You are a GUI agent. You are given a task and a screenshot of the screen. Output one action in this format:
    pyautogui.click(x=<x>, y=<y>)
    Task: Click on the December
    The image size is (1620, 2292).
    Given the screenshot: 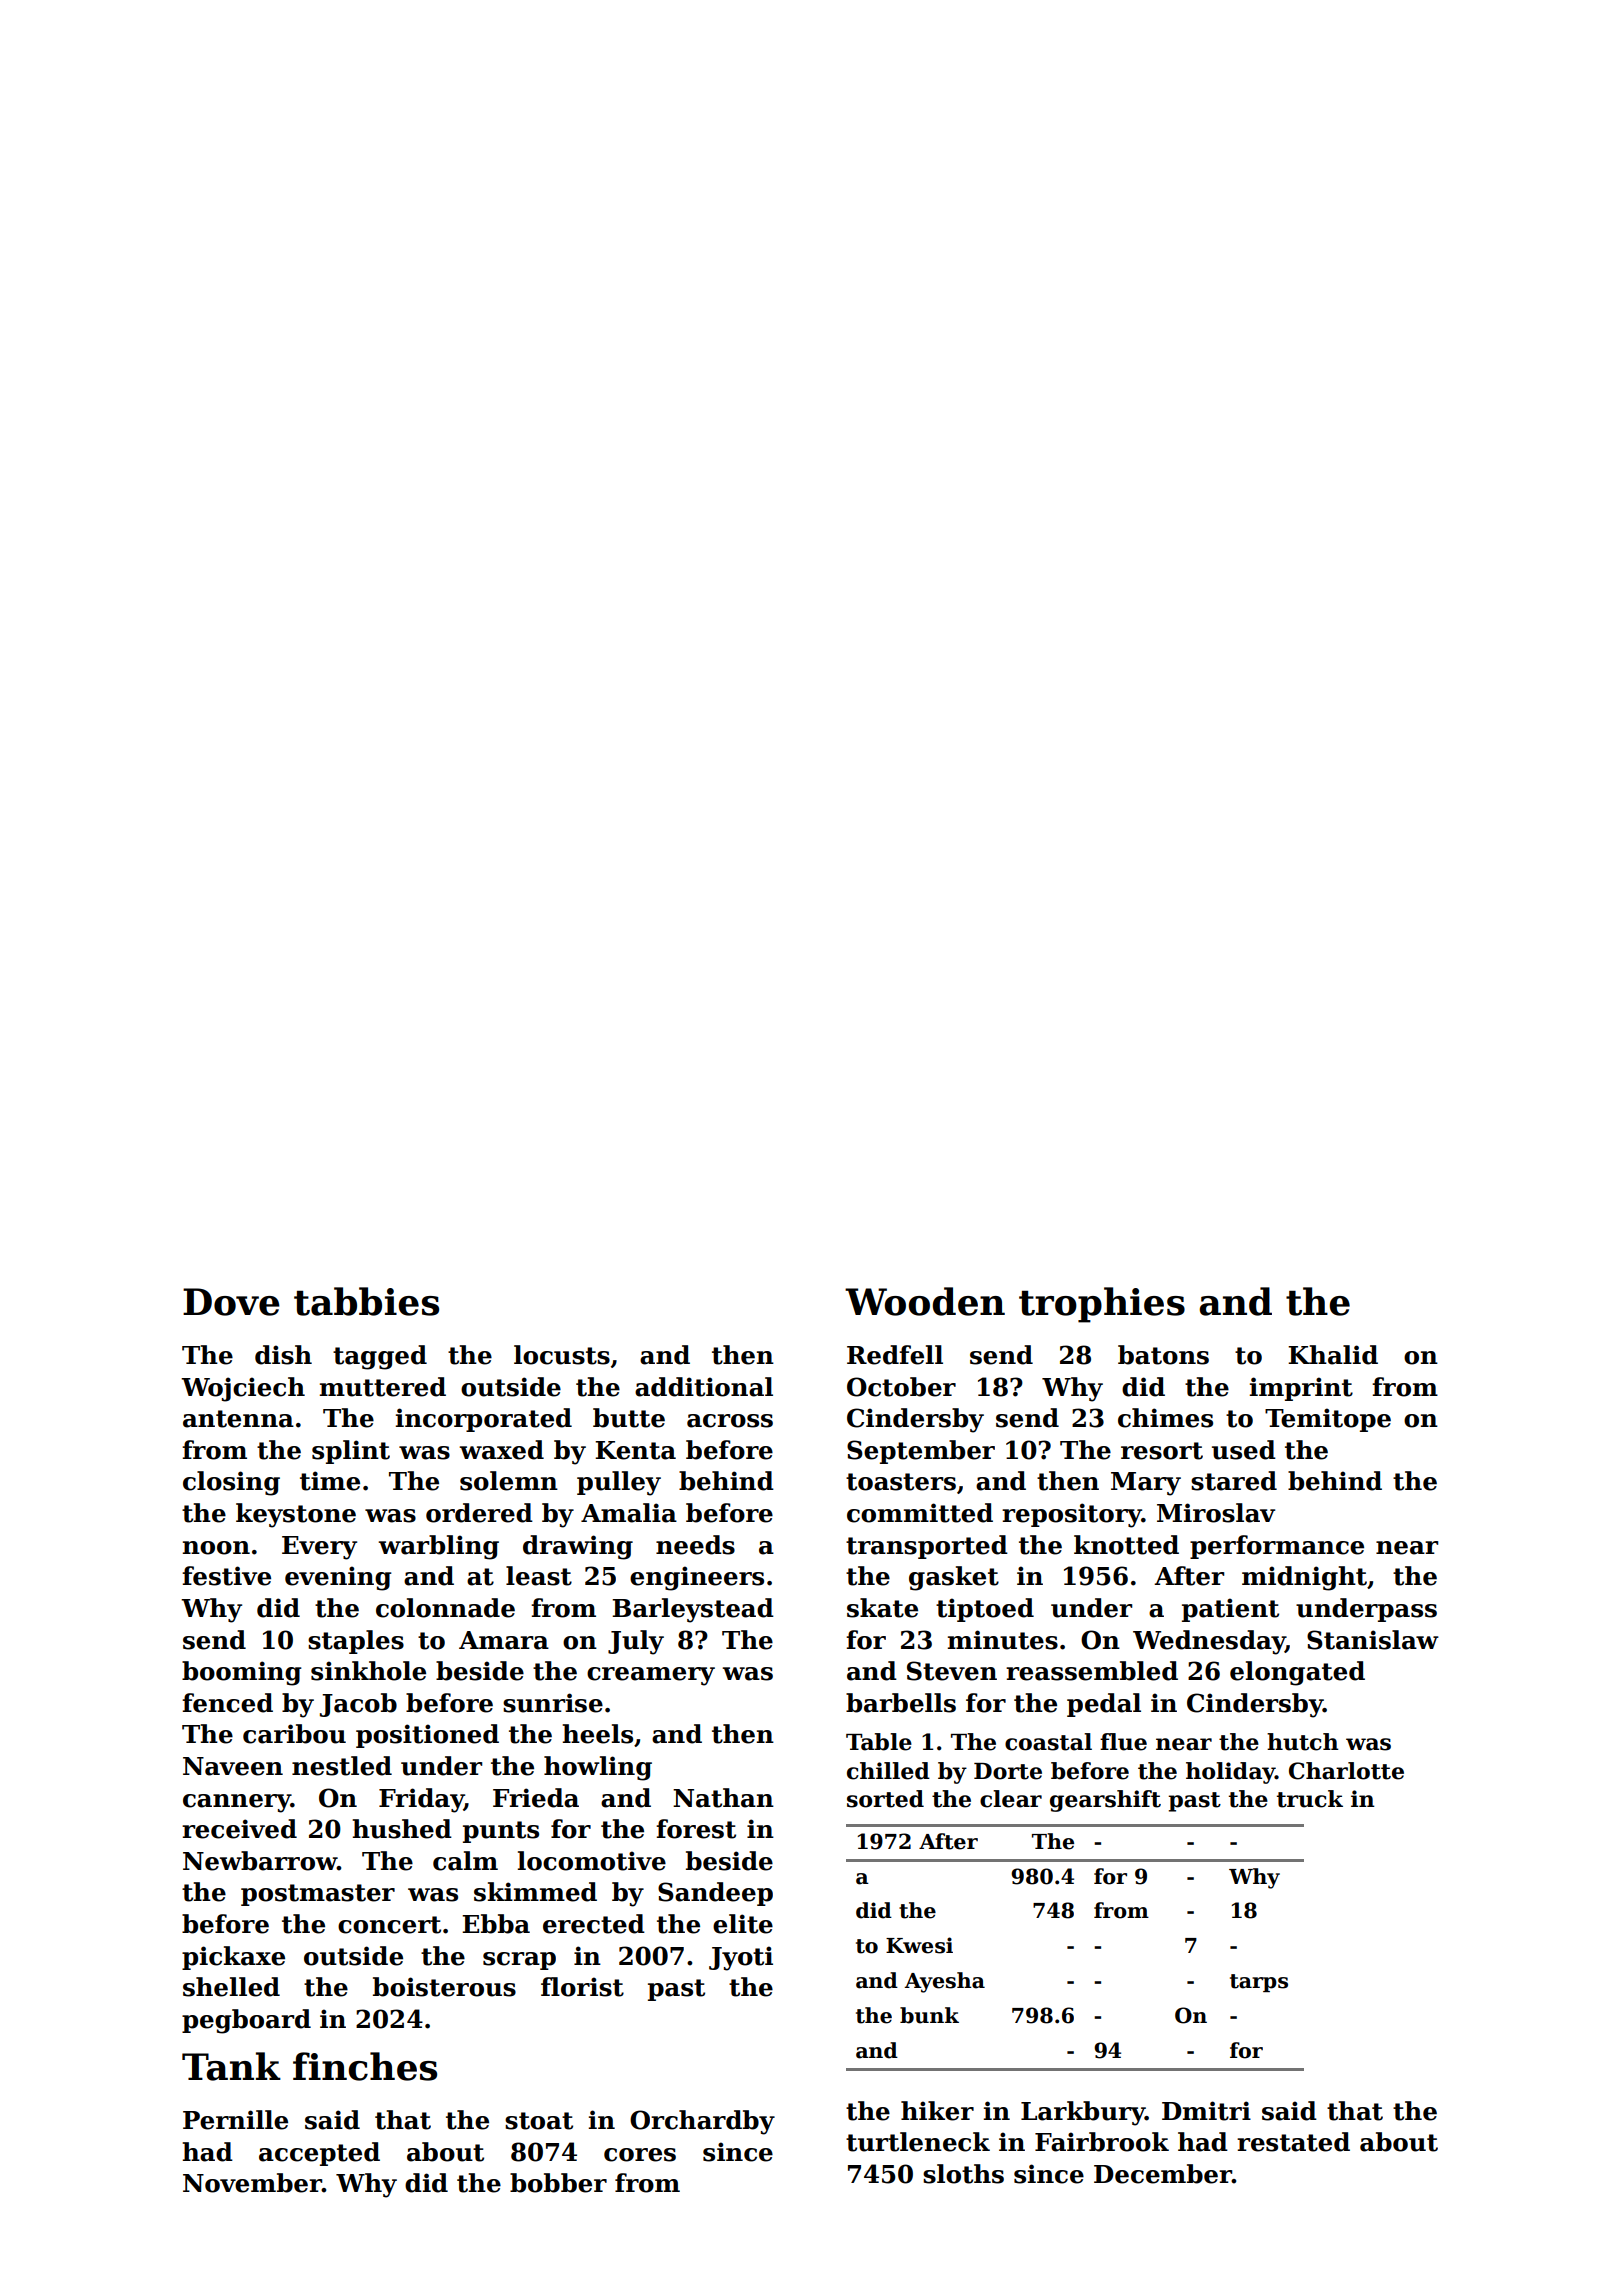 What is the action you would take?
    pyautogui.click(x=1163, y=2174)
